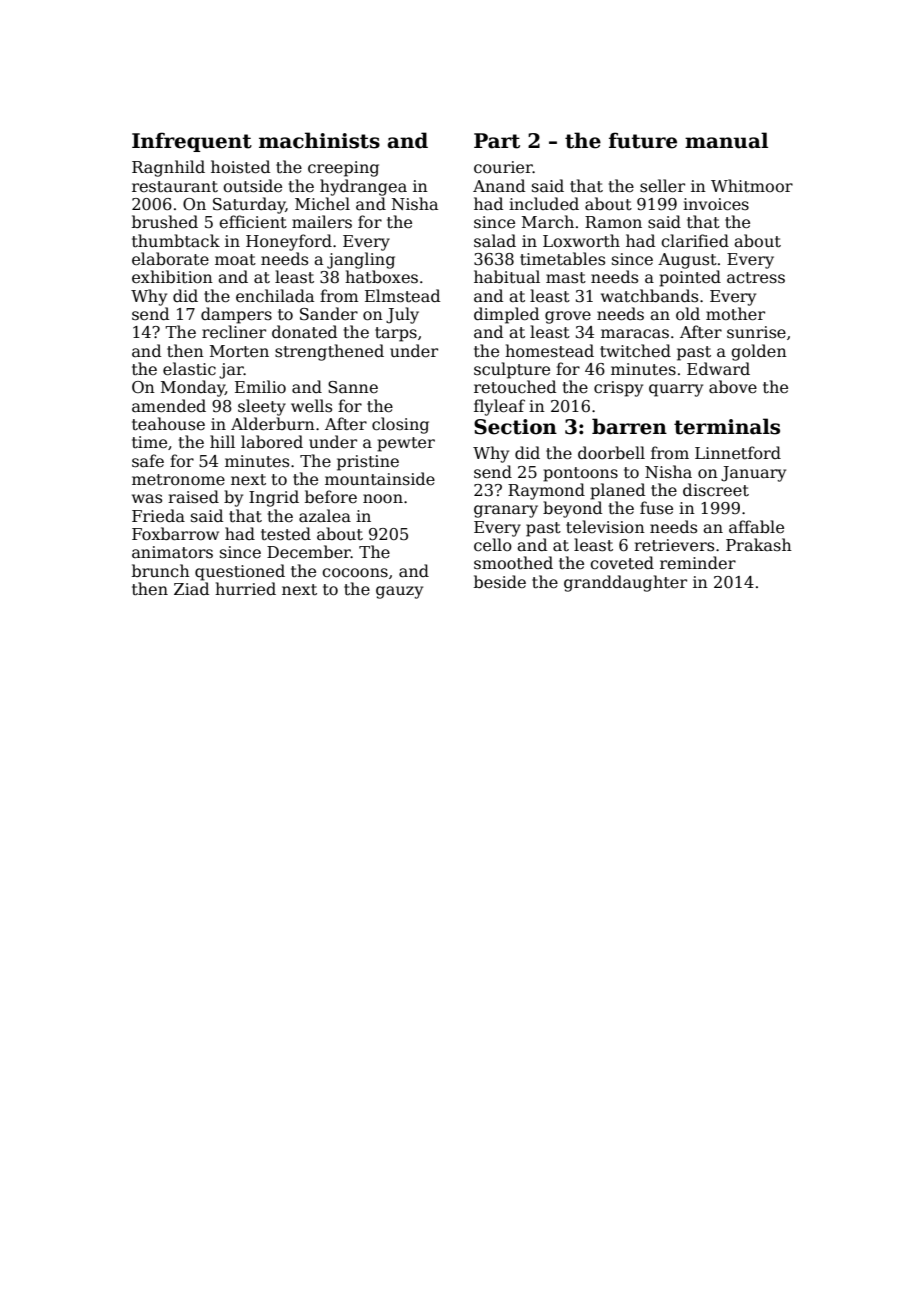  Describe the element at coordinates (161, 570) in the image. I see `brunch` at that location.
